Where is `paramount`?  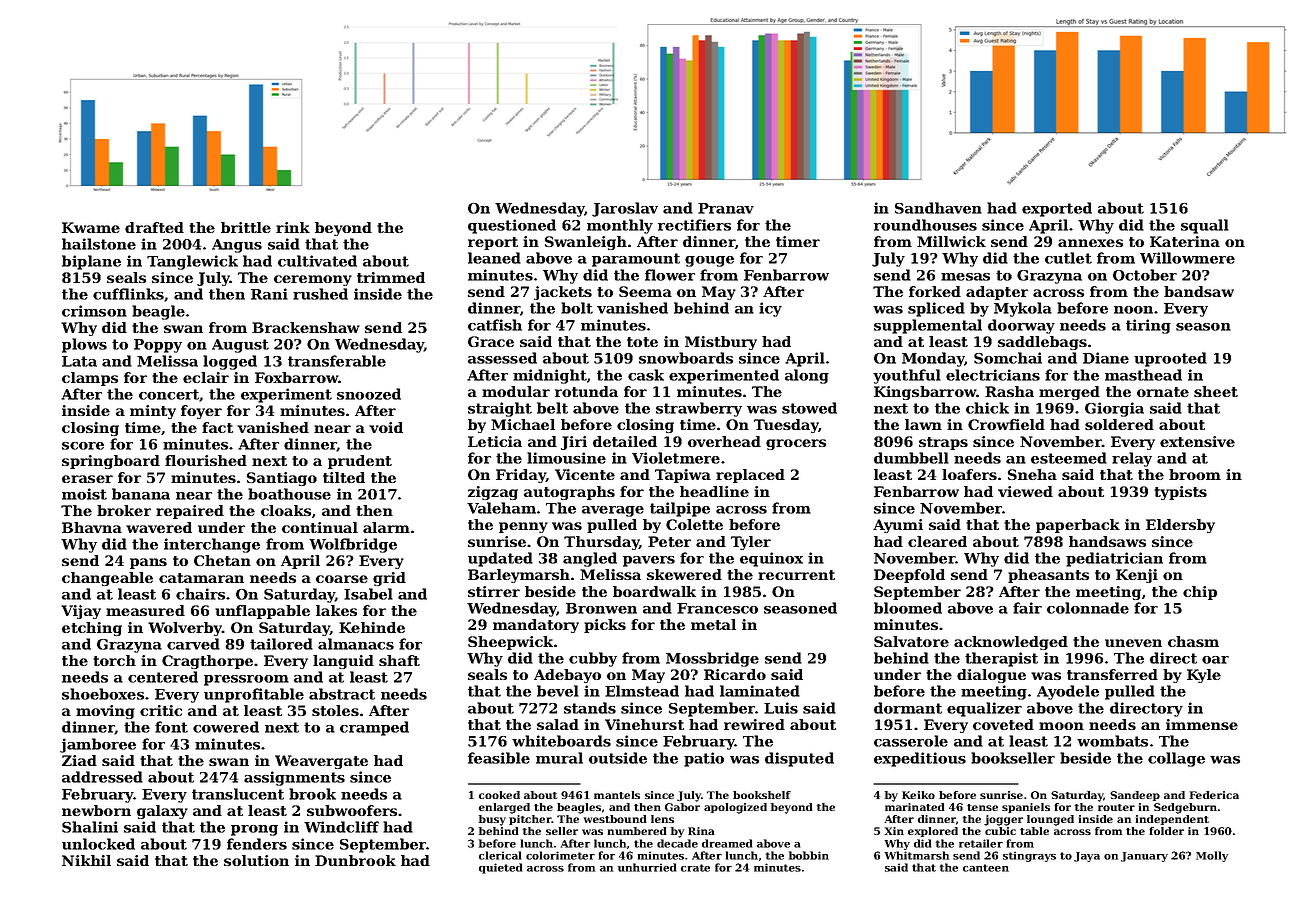 paramount is located at coordinates (636, 260).
